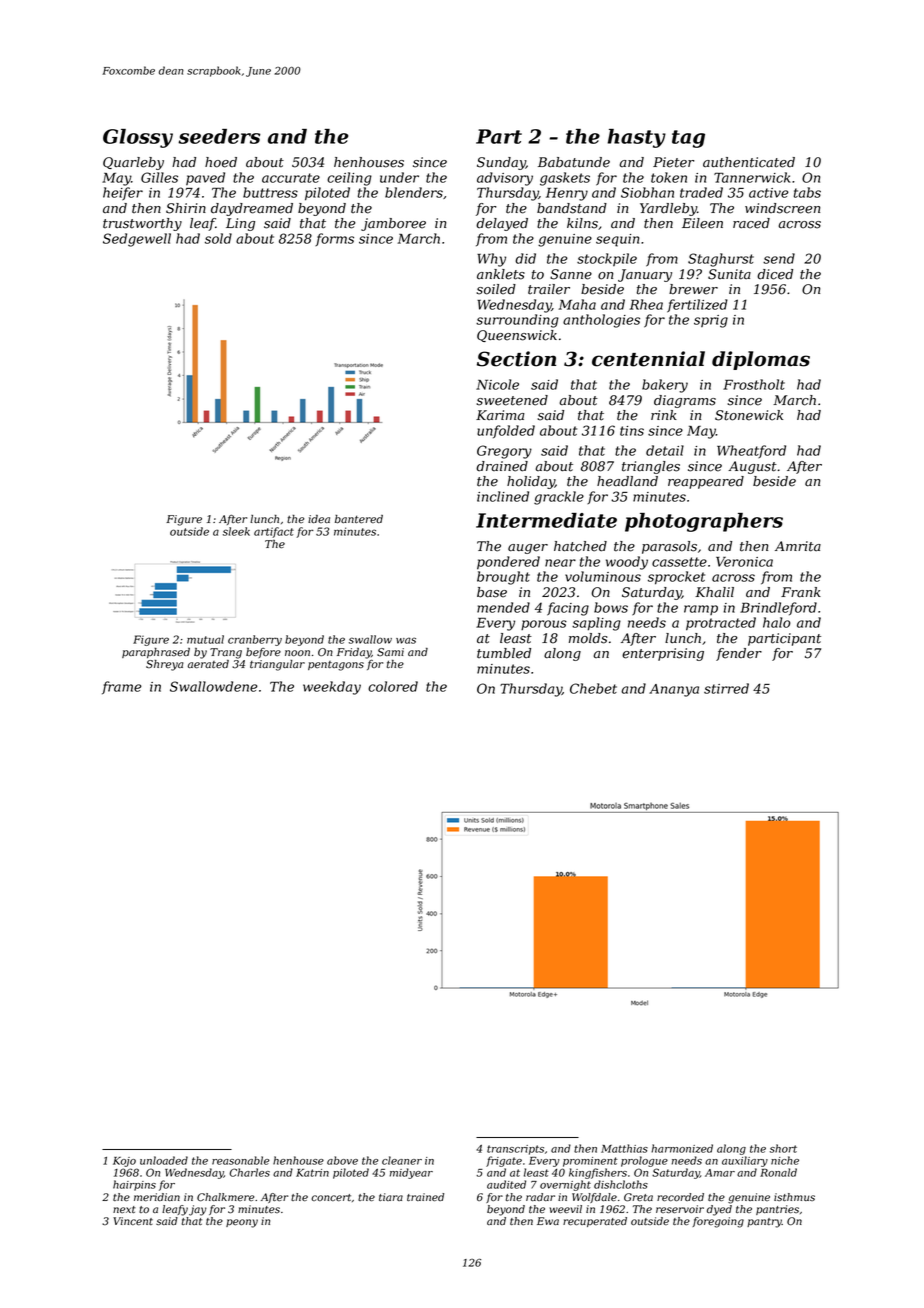 The width and height of the image is (924, 1308). Describe the element at coordinates (399, 177) in the image. I see `under` at that location.
